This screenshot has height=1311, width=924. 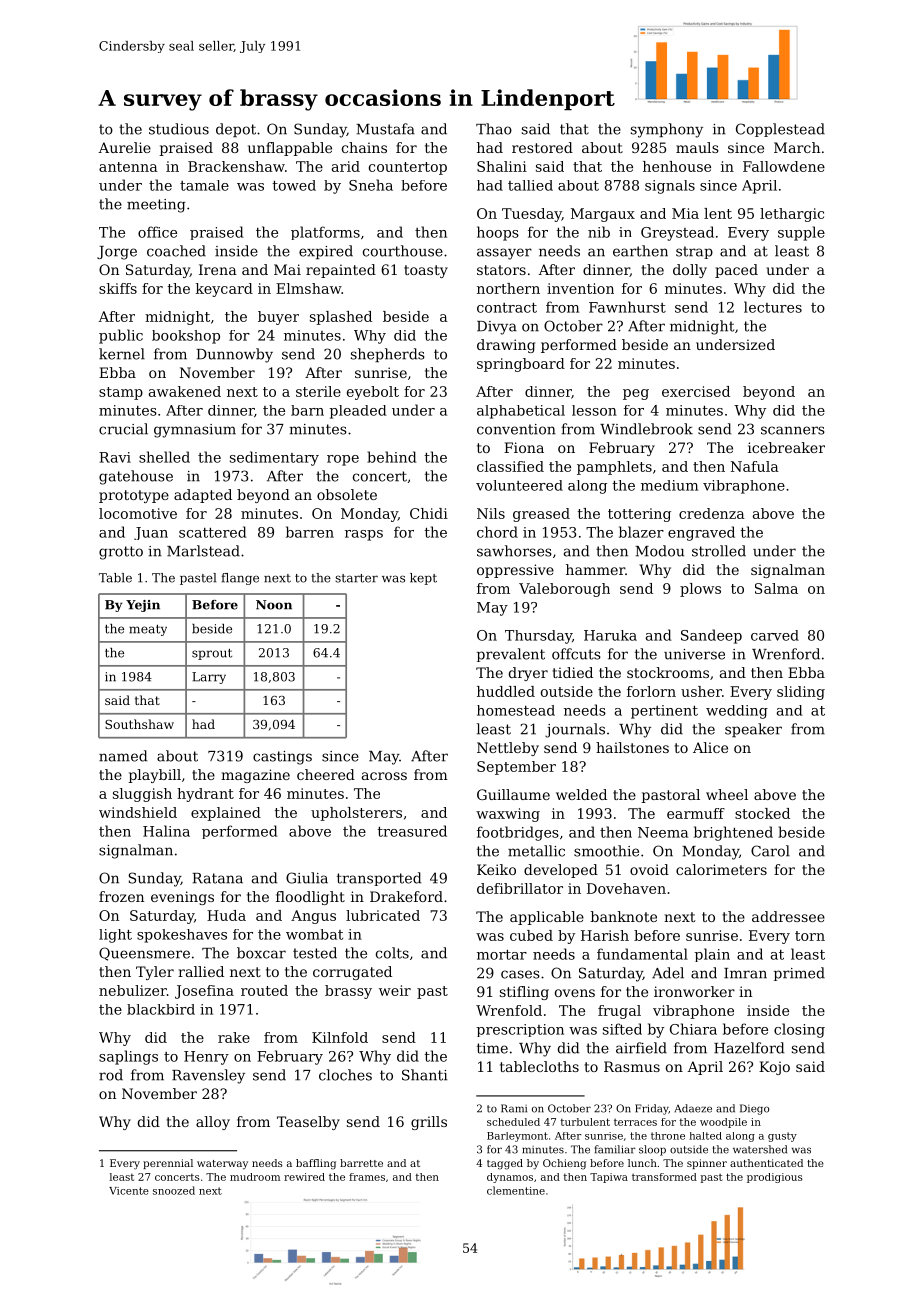 What do you see at coordinates (667, 130) in the screenshot?
I see `symphony` at bounding box center [667, 130].
